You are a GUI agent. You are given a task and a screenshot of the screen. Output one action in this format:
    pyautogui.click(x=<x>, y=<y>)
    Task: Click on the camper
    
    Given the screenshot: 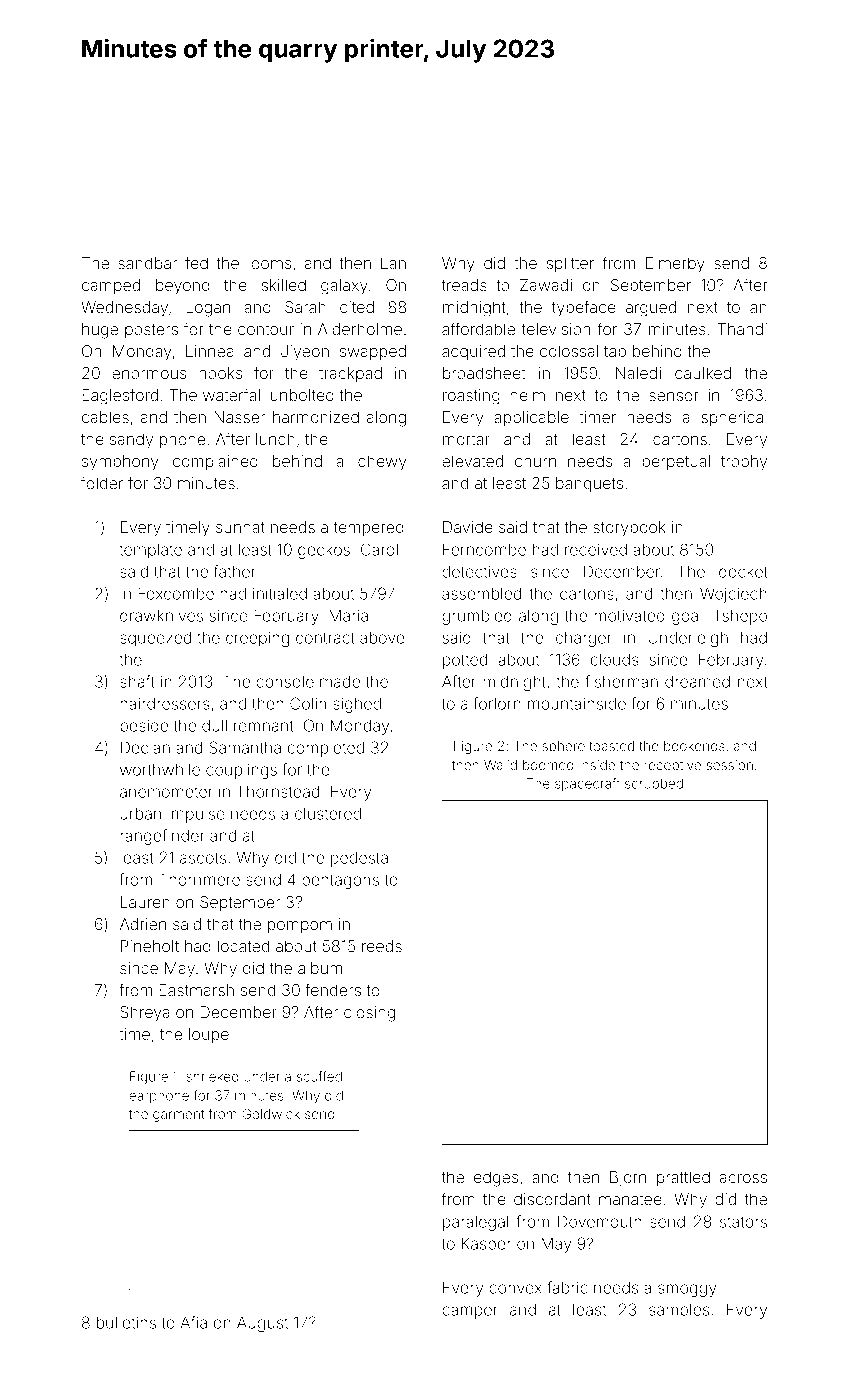 What is the action you would take?
    pyautogui.click(x=470, y=1312)
